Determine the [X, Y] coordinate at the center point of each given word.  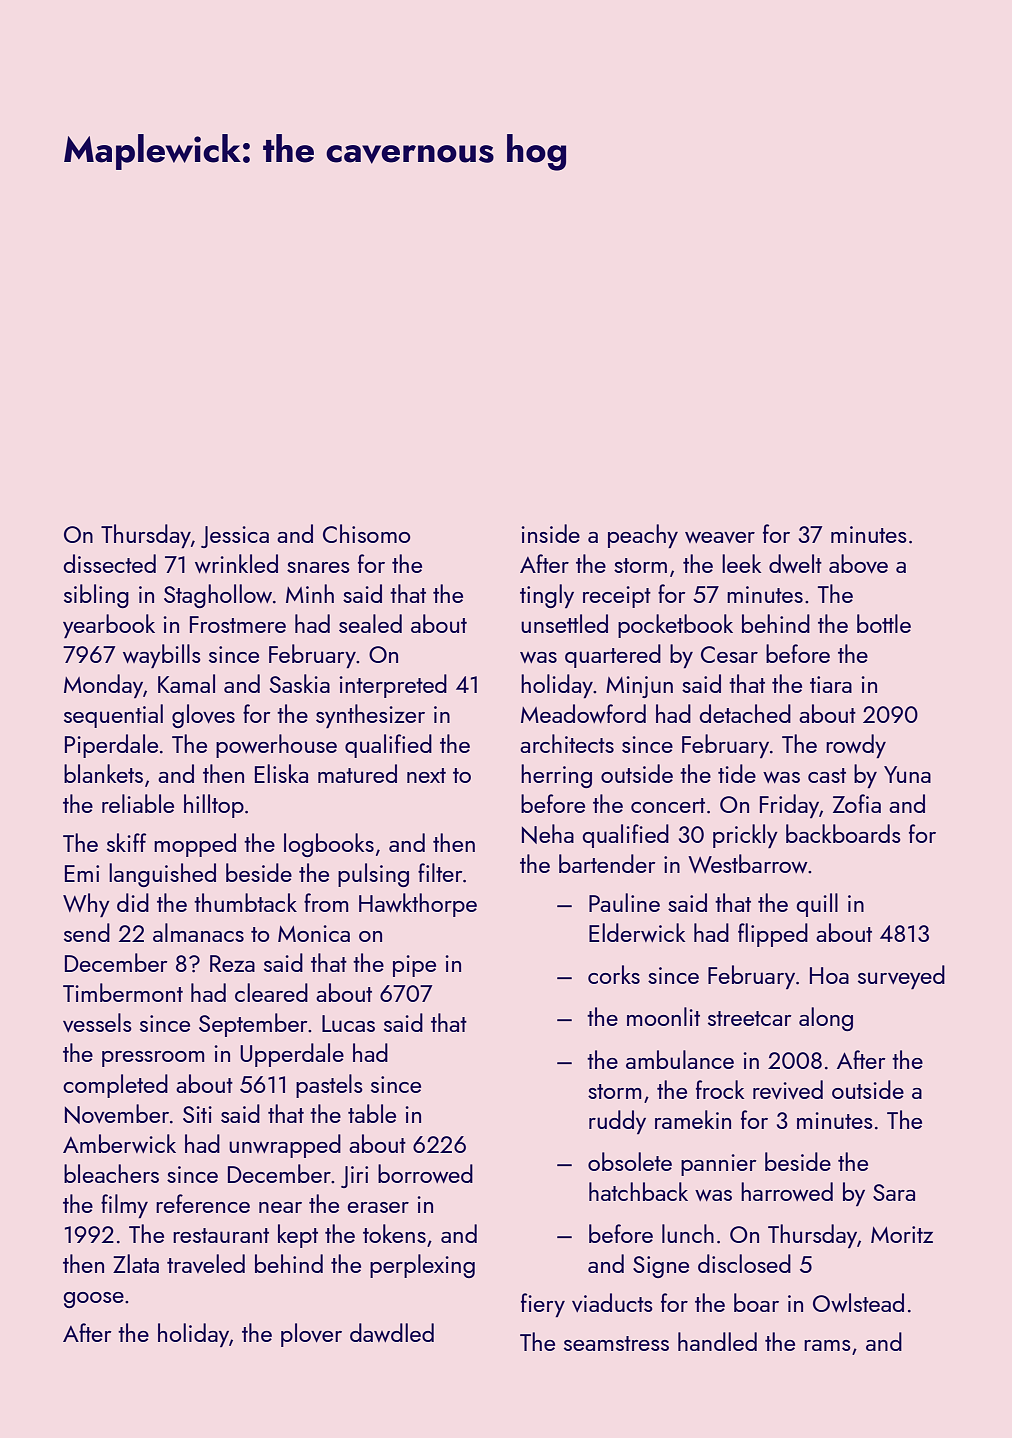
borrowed [425, 1173]
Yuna [907, 774]
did [133, 902]
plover [311, 1335]
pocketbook [675, 626]
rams [827, 1345]
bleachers [111, 1173]
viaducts [612, 1302]
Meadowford [583, 713]
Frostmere [238, 624]
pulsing [373, 875]
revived [788, 1089]
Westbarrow [748, 863]
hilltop [214, 806]
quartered [613, 656]
